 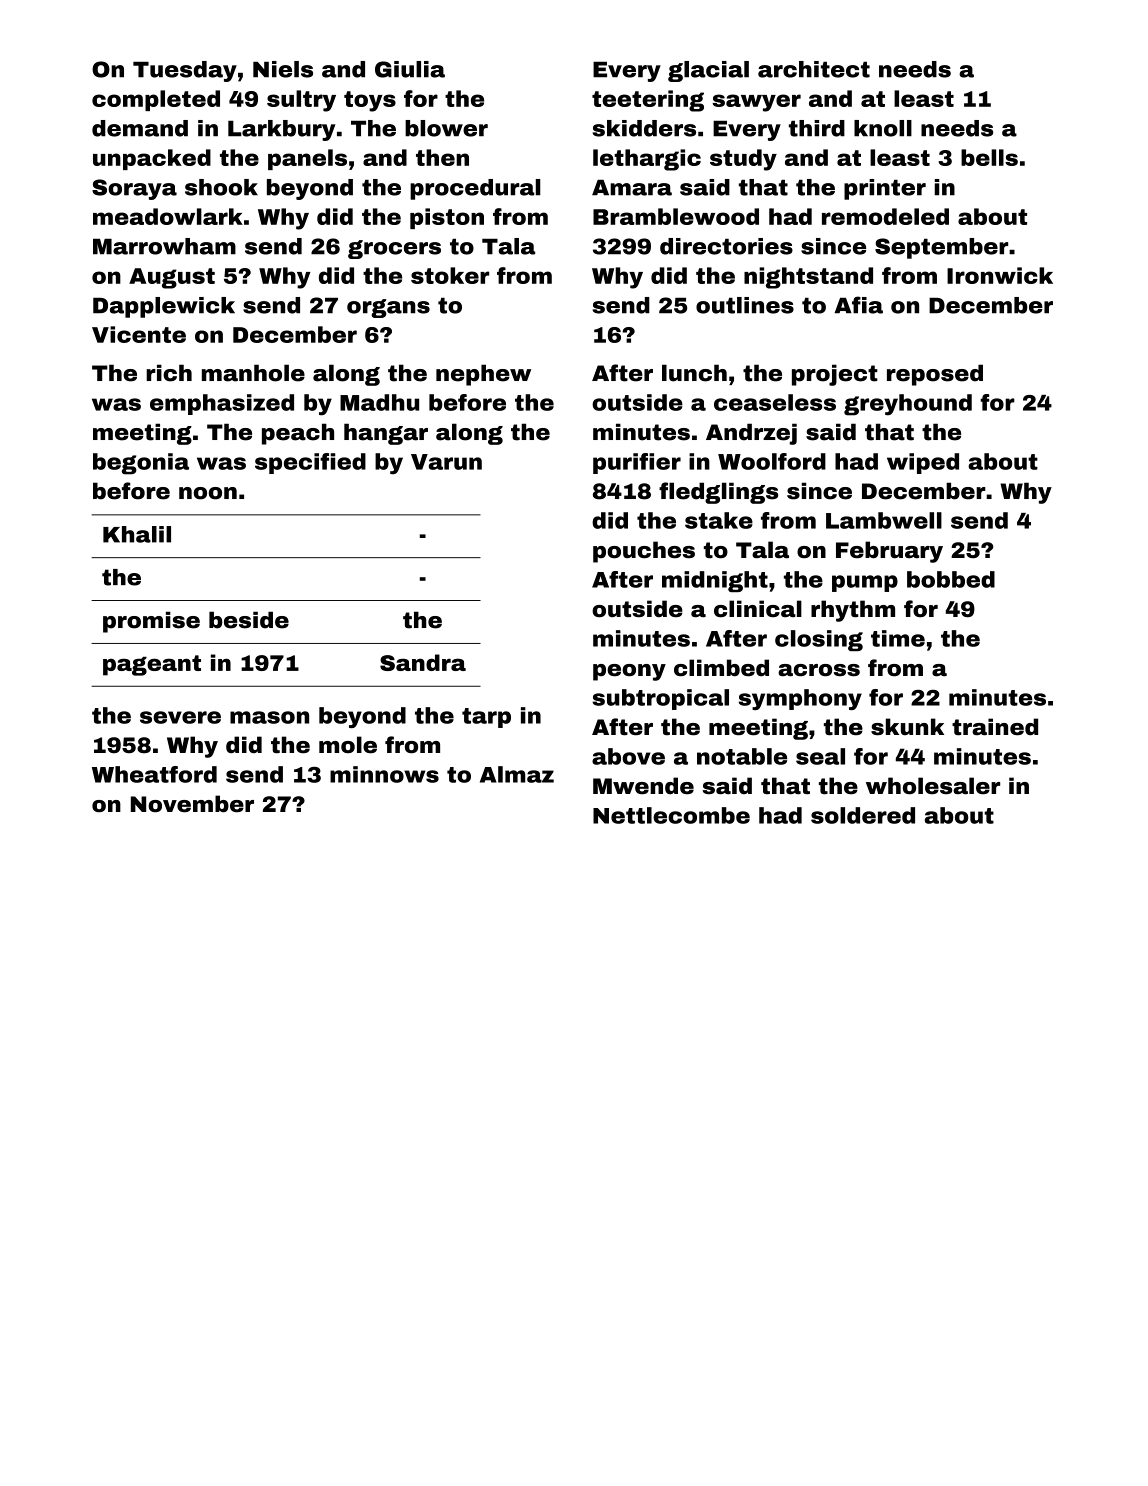 I want to click on soldered, so click(x=863, y=815).
